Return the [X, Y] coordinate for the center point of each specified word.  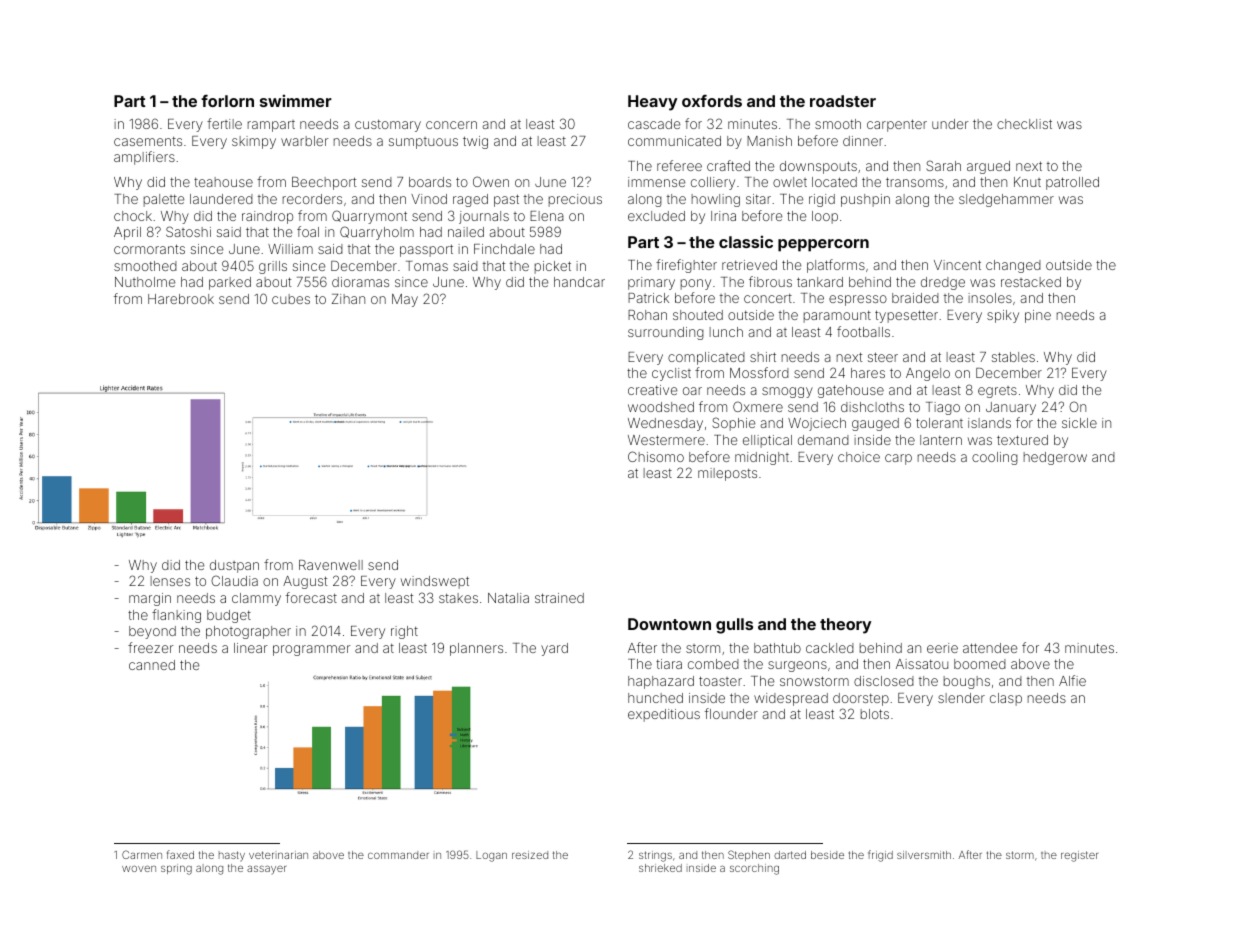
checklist [1024, 124]
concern [451, 125]
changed [1013, 266]
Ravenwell [331, 565]
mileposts [727, 474]
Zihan [348, 299]
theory [845, 626]
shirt [763, 357]
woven [139, 869]
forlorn [227, 101]
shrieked [660, 868]
